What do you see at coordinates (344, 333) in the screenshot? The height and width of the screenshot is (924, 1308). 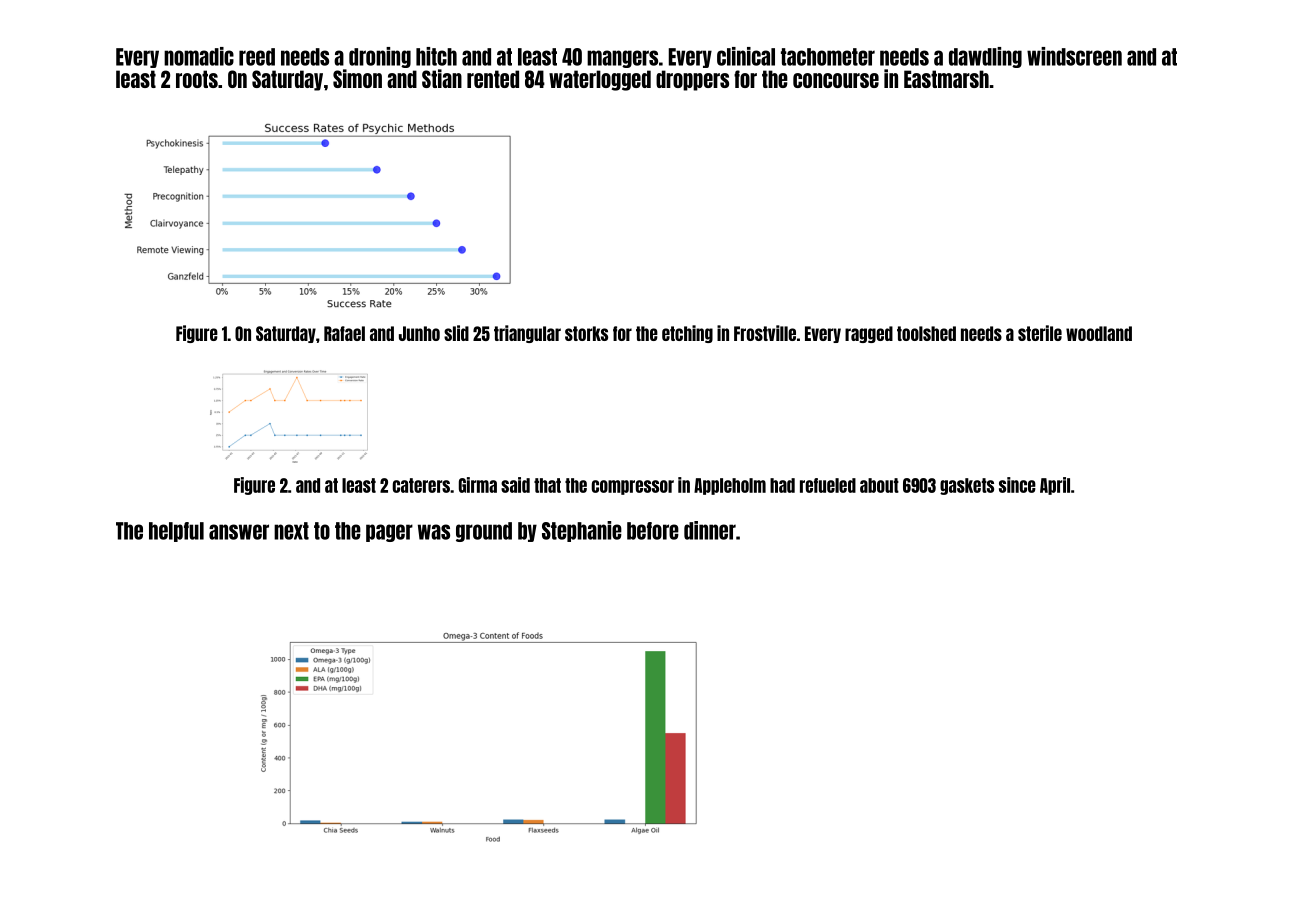 I see `Rafael` at bounding box center [344, 333].
